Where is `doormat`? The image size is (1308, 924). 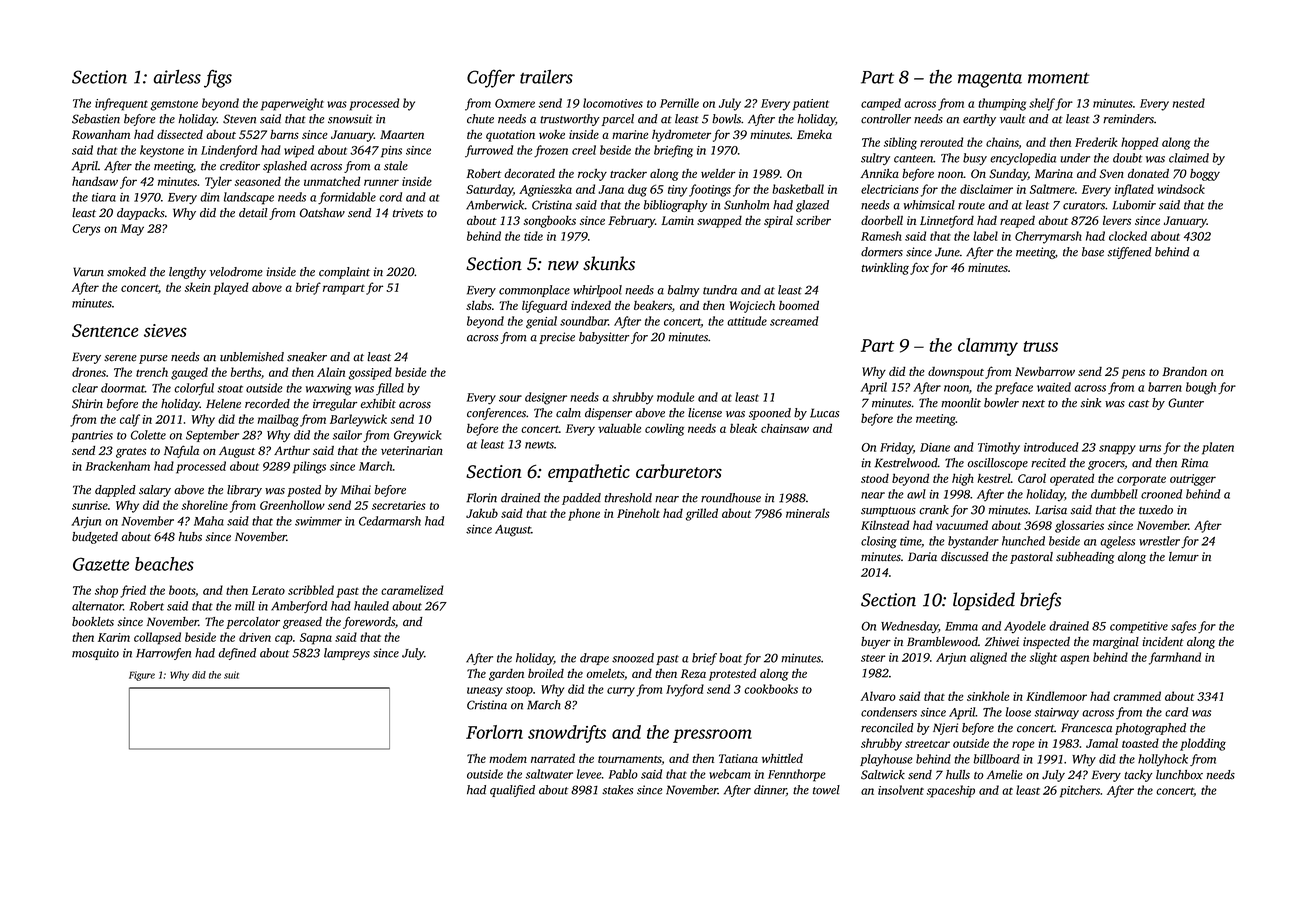
doormat is located at coordinates (123, 388).
